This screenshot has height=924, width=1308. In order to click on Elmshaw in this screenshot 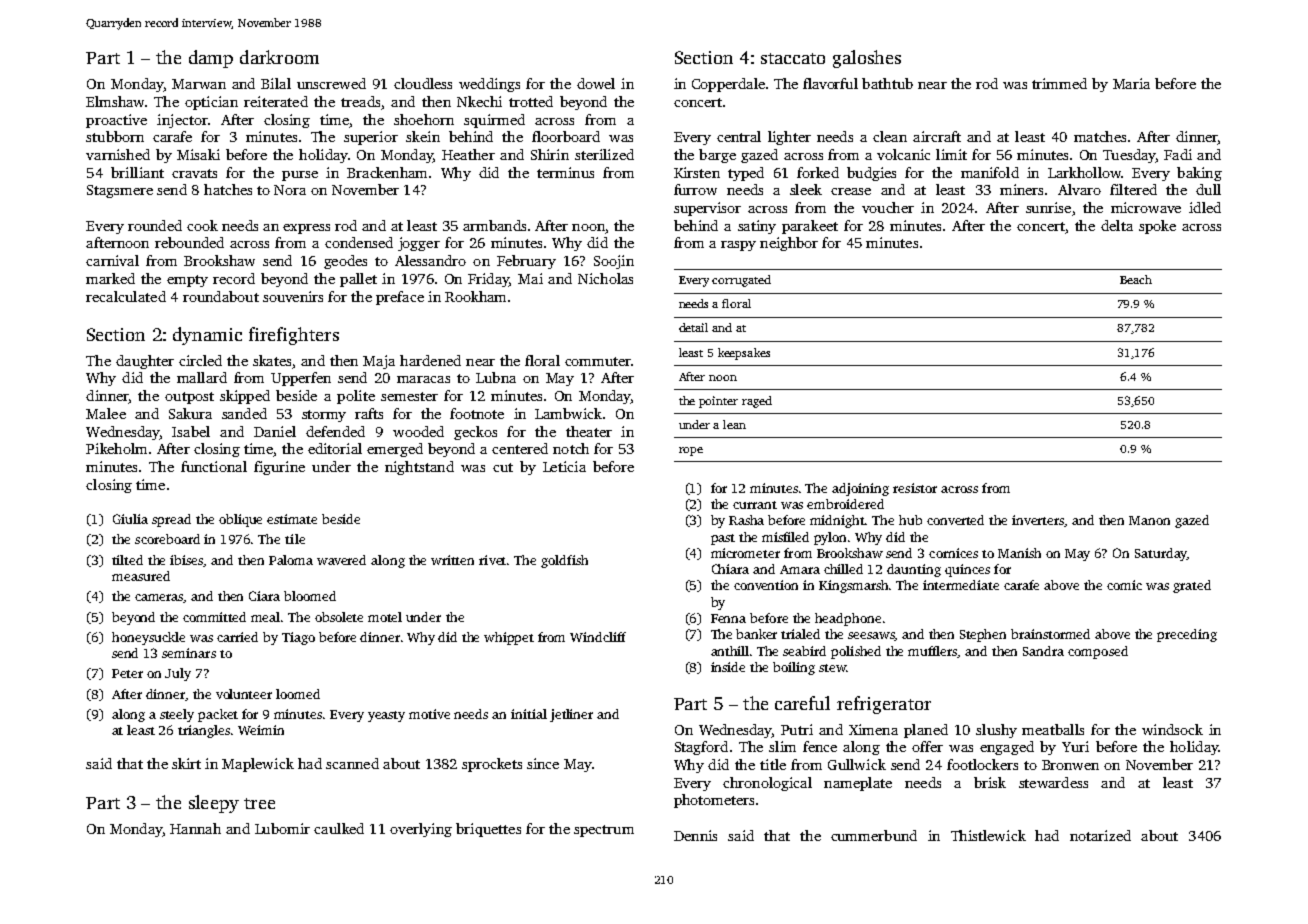, I will do `click(115, 101)`.
